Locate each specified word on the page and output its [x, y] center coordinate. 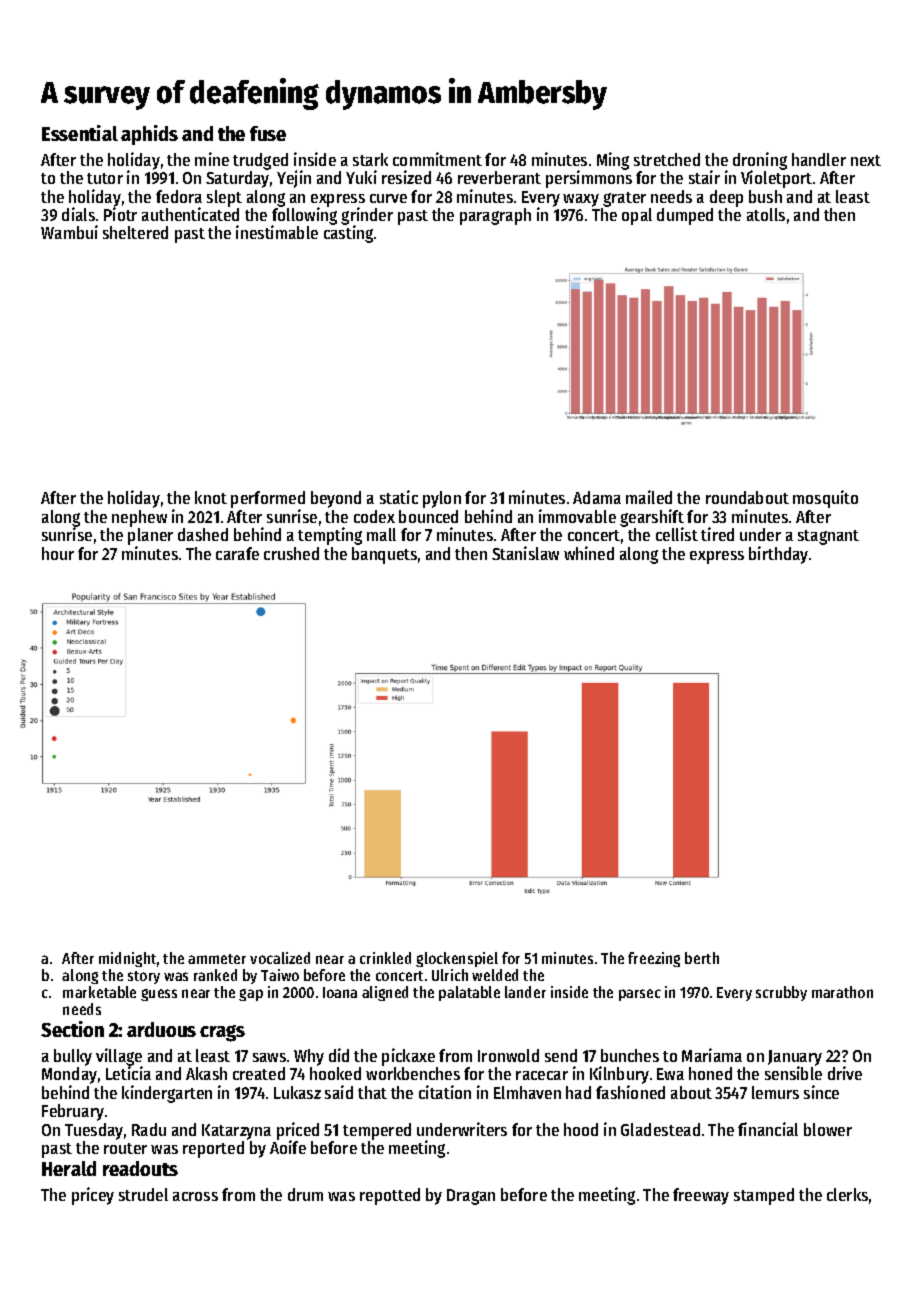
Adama [597, 497]
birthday [778, 555]
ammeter [217, 959]
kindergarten [167, 1094]
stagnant [828, 537]
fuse [268, 133]
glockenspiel [457, 959]
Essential [80, 133]
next [866, 160]
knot [211, 497]
